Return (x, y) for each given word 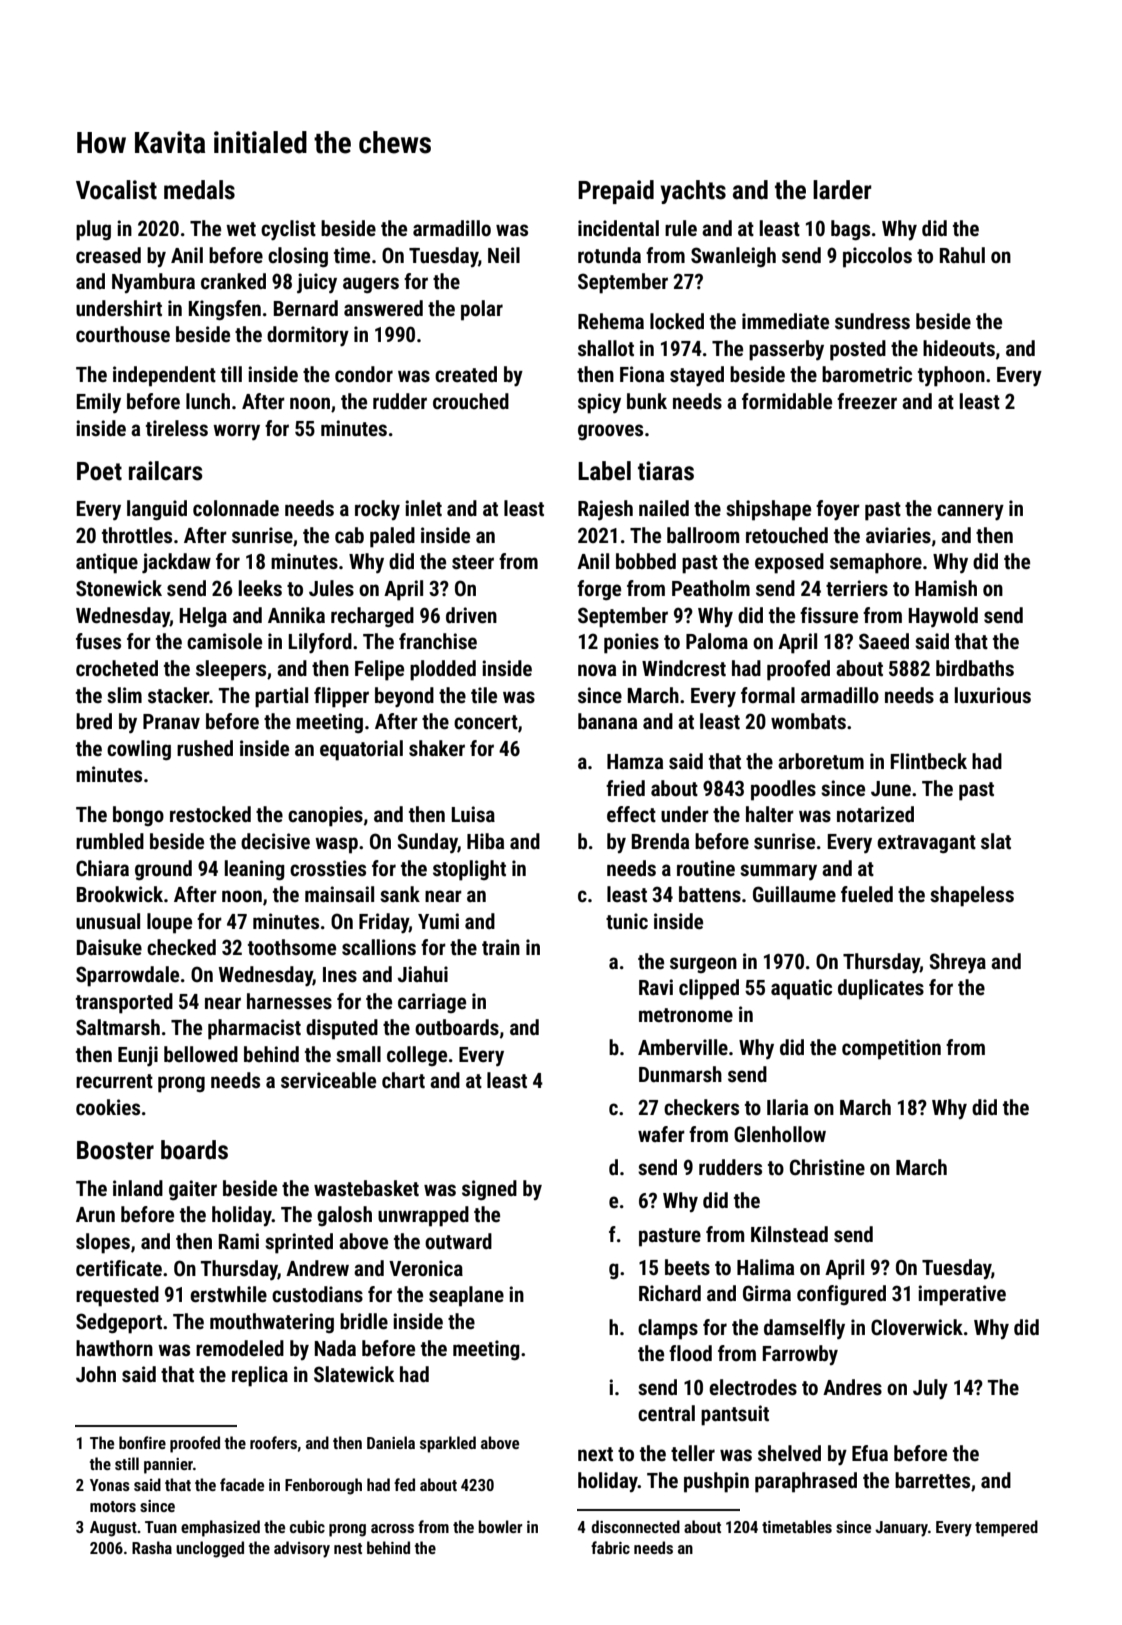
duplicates (881, 989)
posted (858, 350)
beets (687, 1267)
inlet (423, 508)
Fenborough (323, 1486)
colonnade (236, 508)
